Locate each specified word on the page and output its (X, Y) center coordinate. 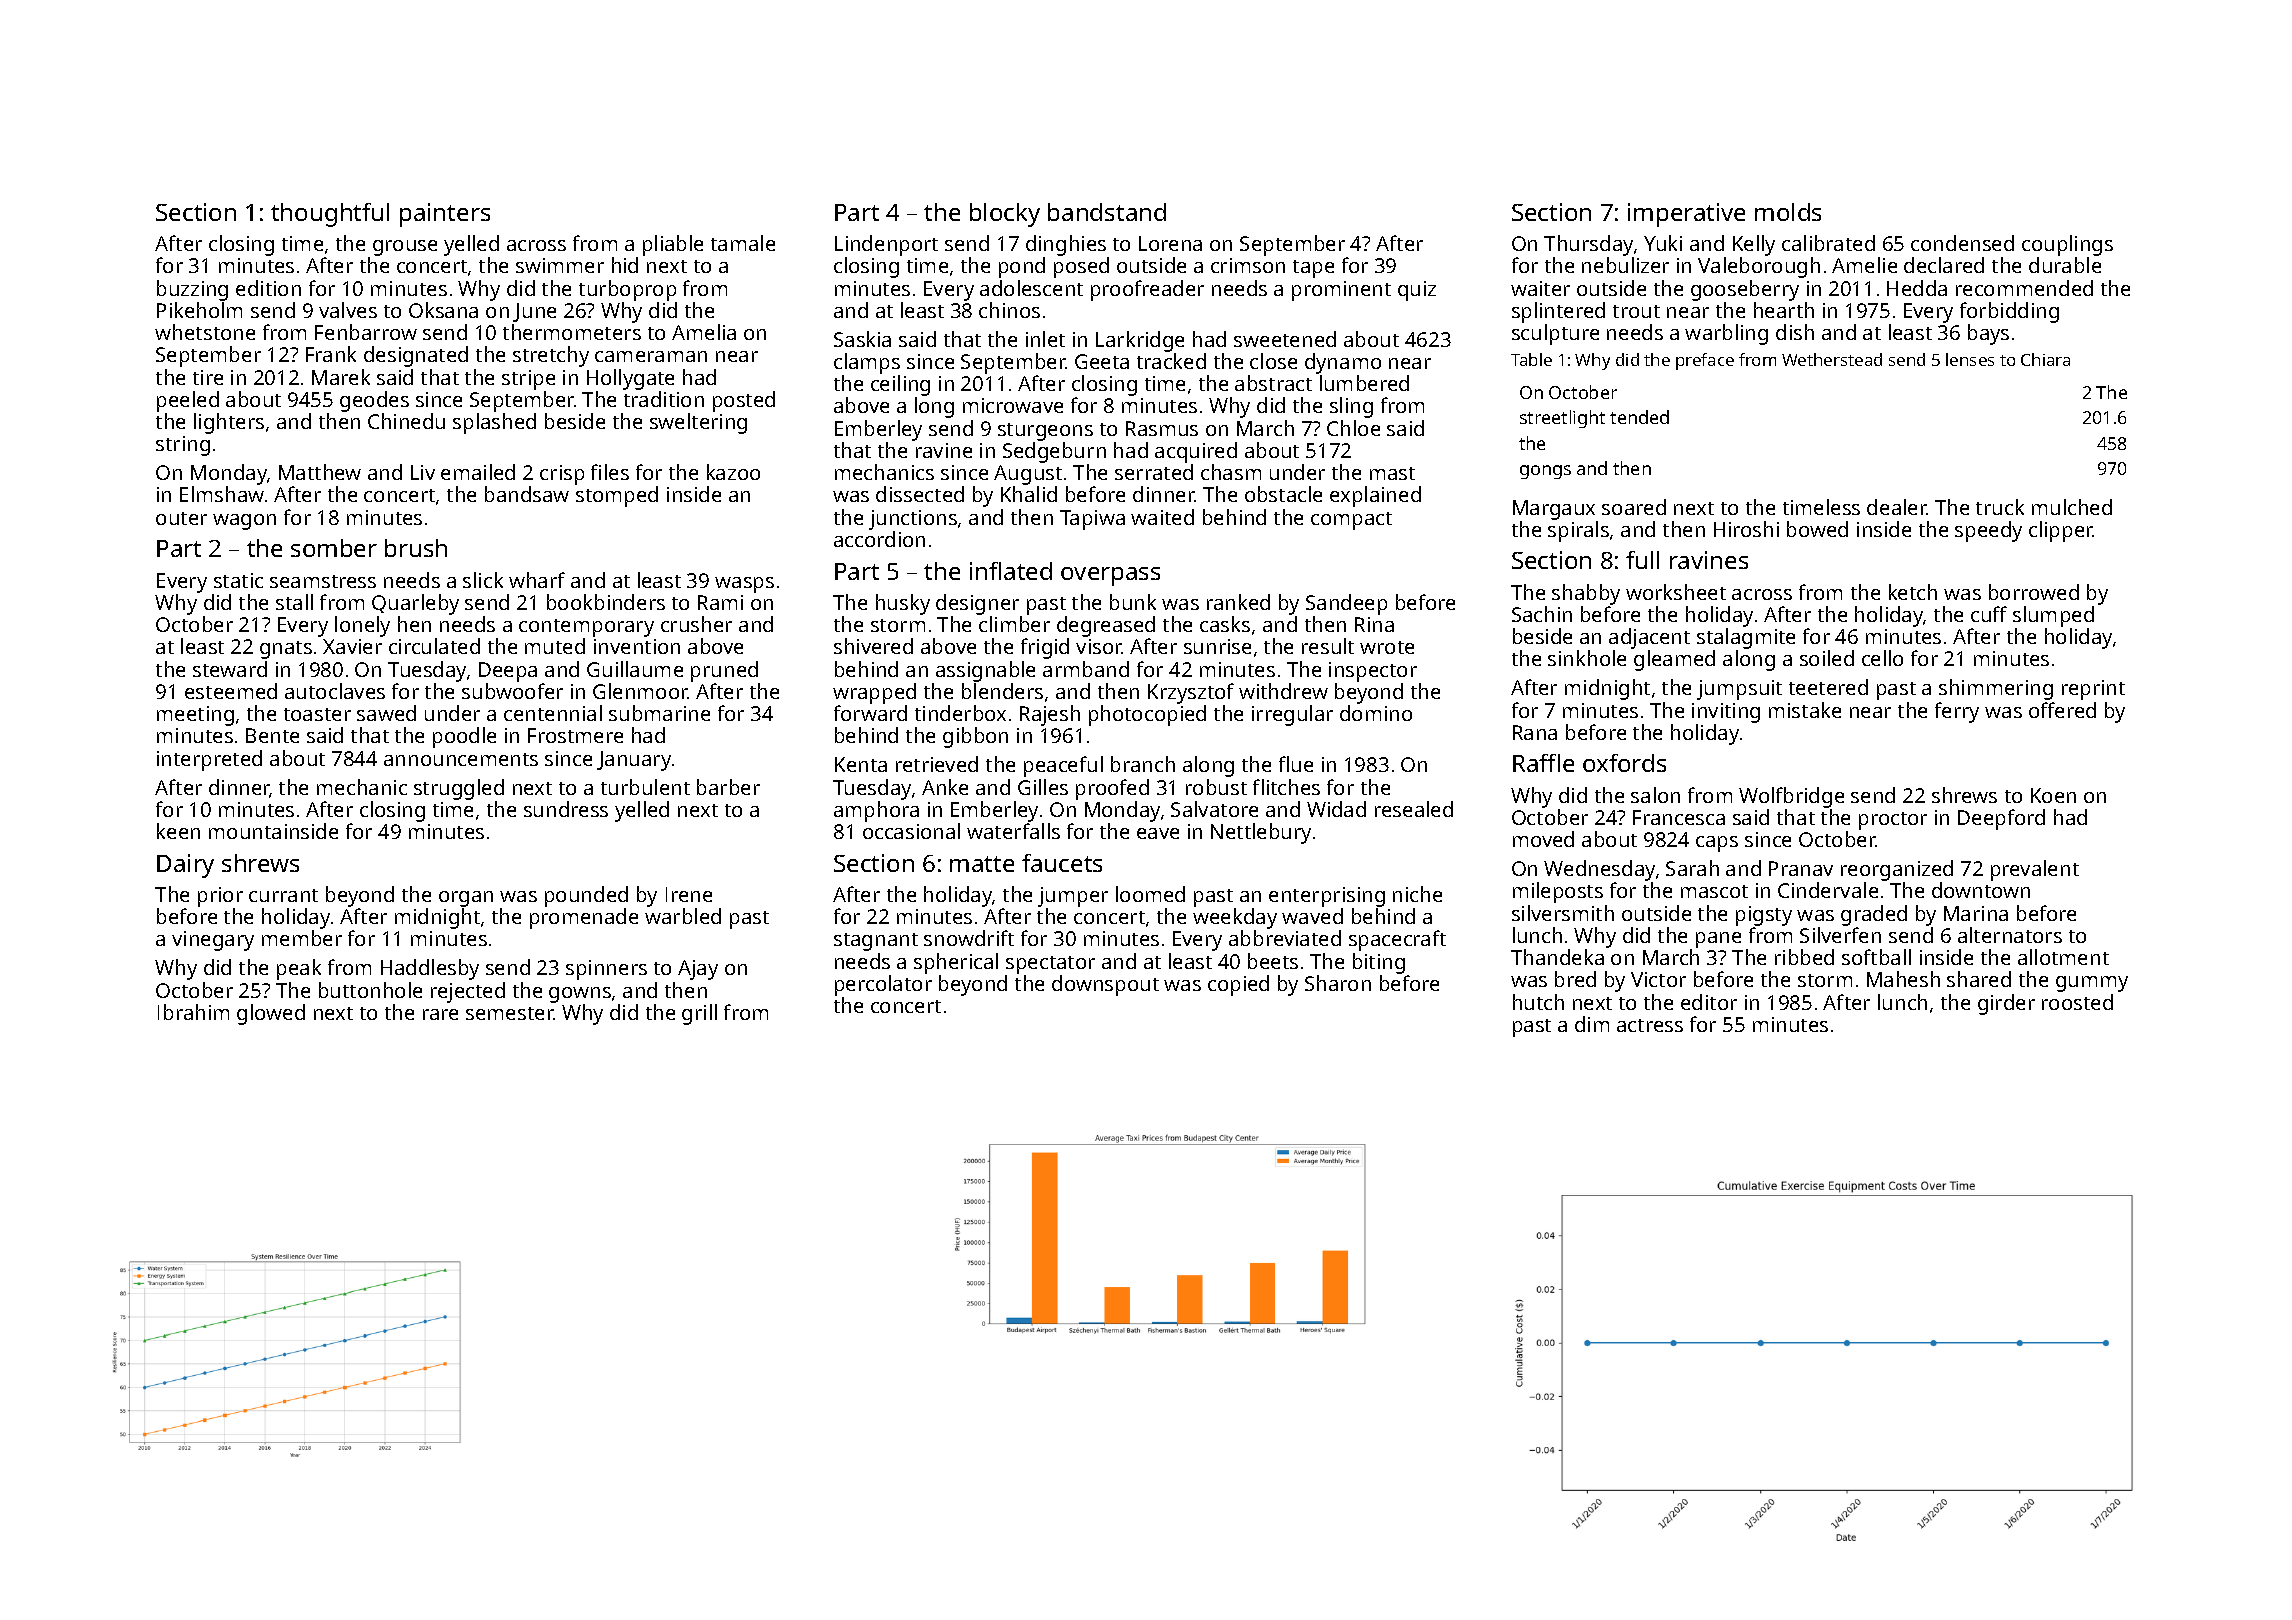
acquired (1196, 452)
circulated (434, 646)
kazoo (733, 472)
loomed (1150, 894)
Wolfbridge (1791, 797)
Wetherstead (1832, 359)
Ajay (698, 970)
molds (1788, 212)
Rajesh (1050, 715)
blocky (1005, 215)
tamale (743, 243)
